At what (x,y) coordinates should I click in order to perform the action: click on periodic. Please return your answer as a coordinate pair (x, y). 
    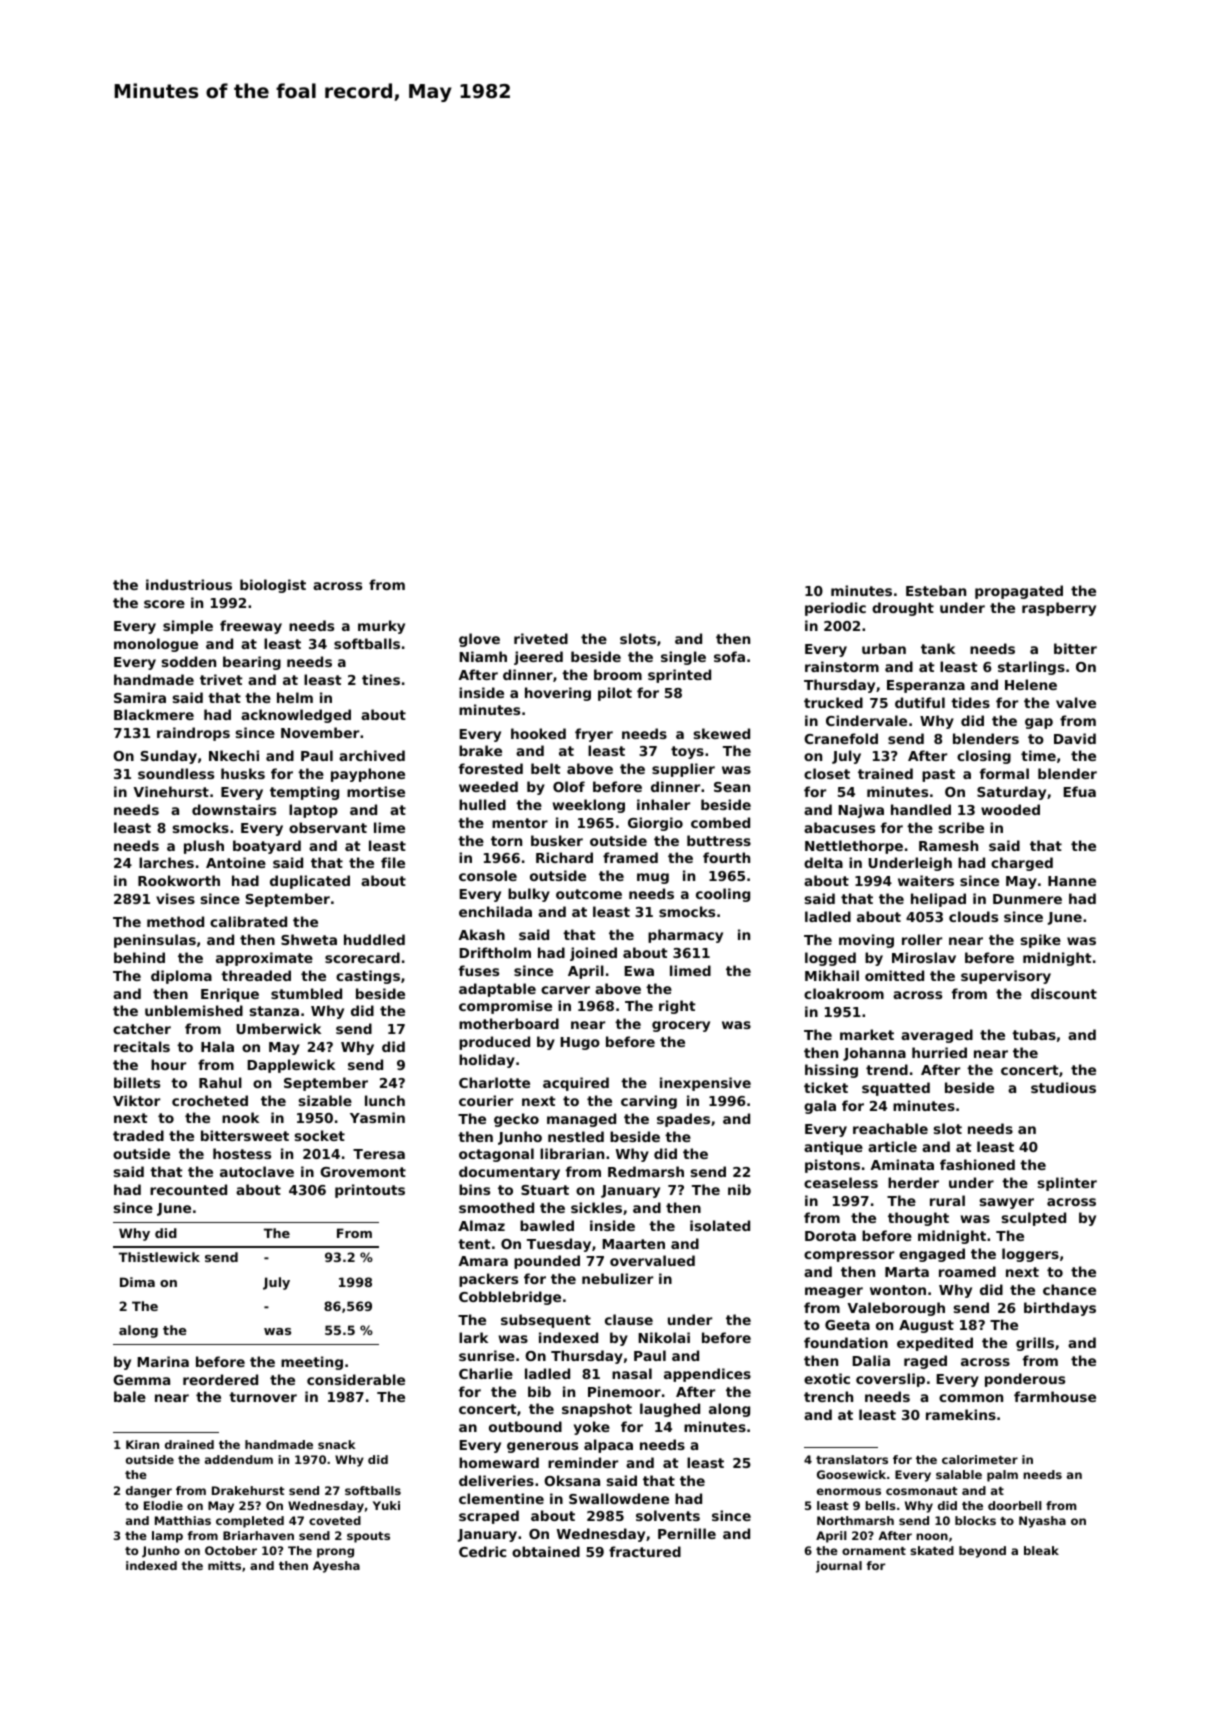
    Looking at the image, I should click on (835, 609).
